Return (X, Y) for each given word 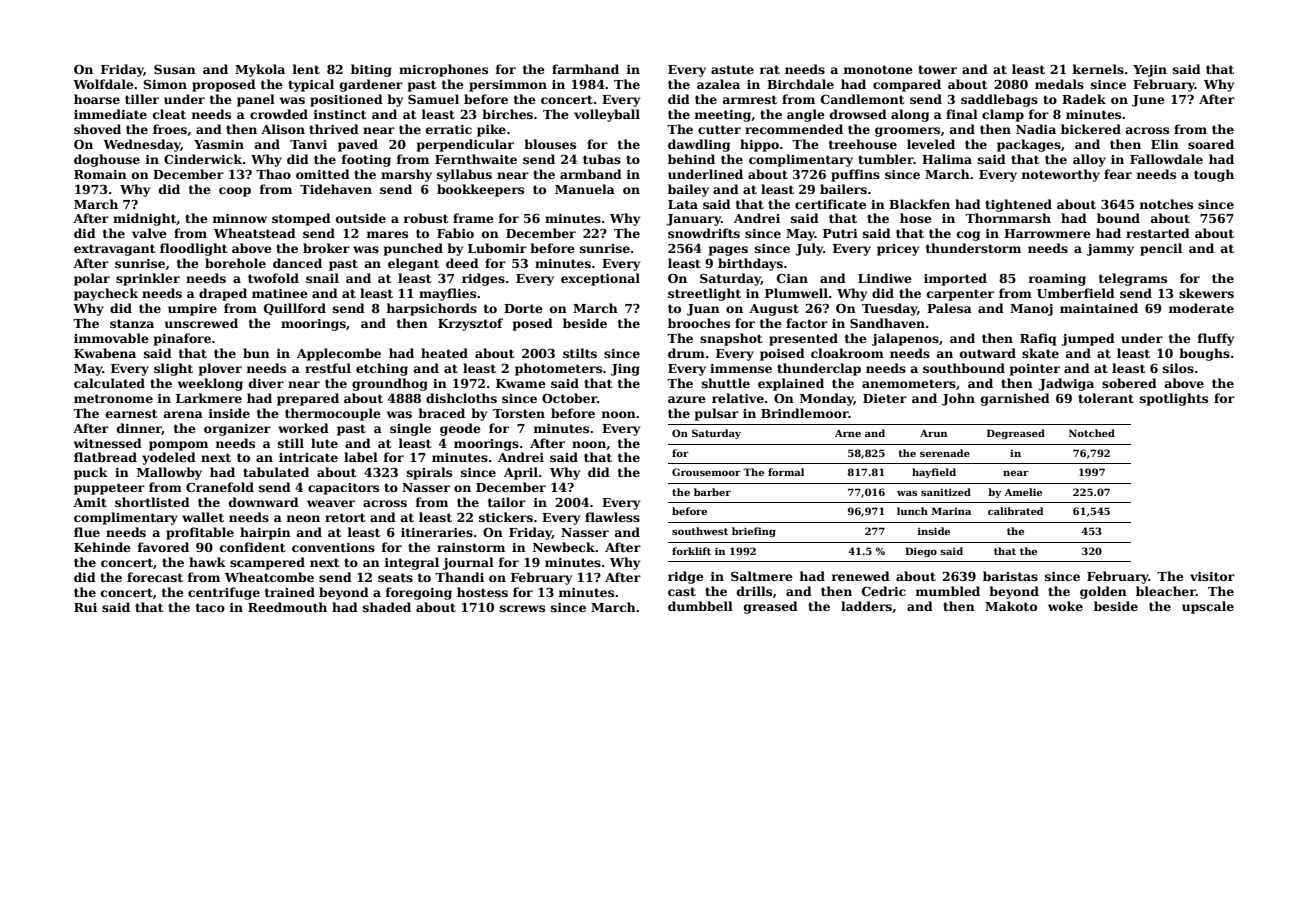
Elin (1165, 144)
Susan (175, 69)
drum (686, 353)
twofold (273, 278)
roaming (1057, 280)
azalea (718, 84)
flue (87, 532)
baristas (1010, 576)
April (521, 473)
